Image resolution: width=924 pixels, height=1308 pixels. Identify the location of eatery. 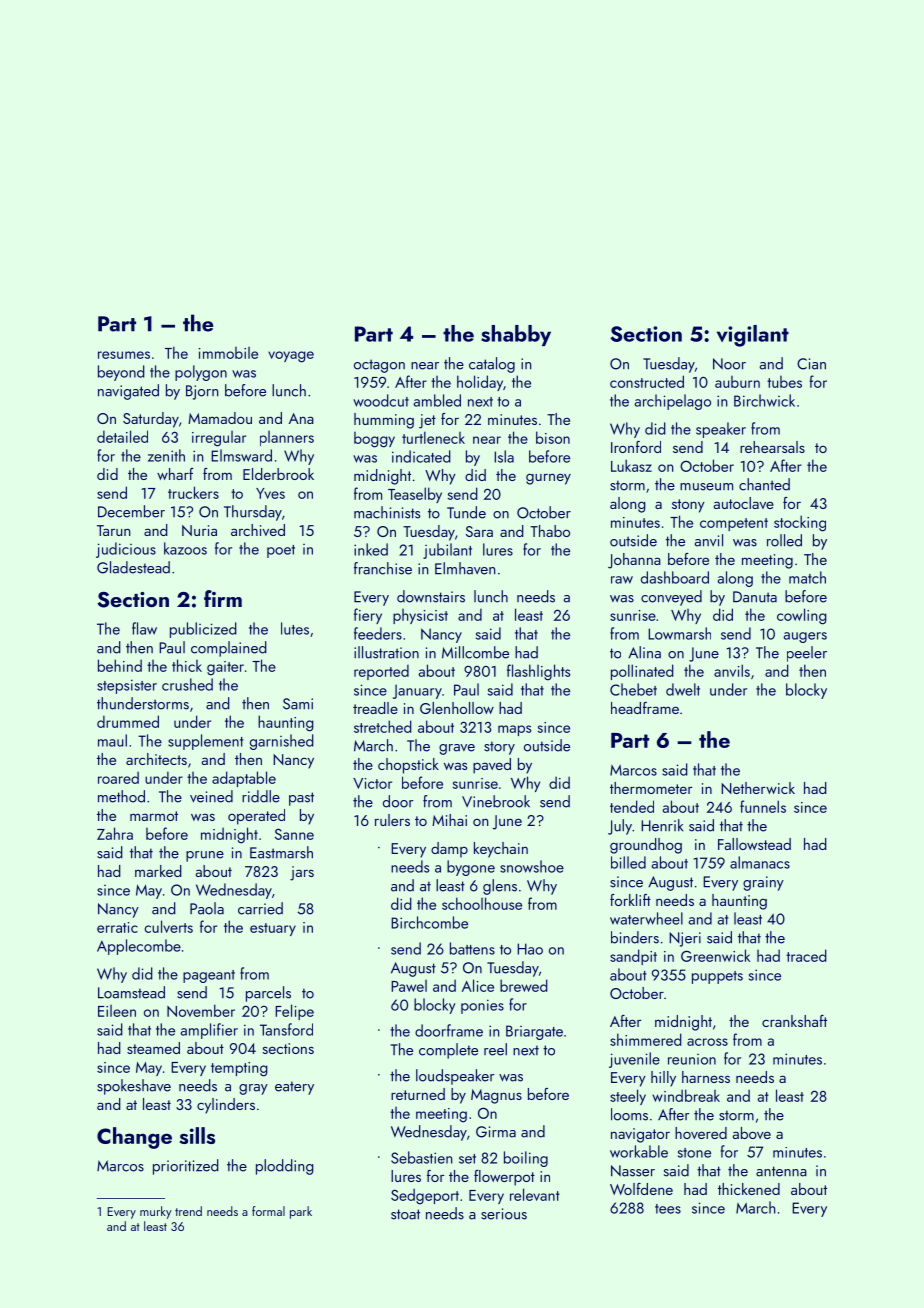
(294, 1088).
